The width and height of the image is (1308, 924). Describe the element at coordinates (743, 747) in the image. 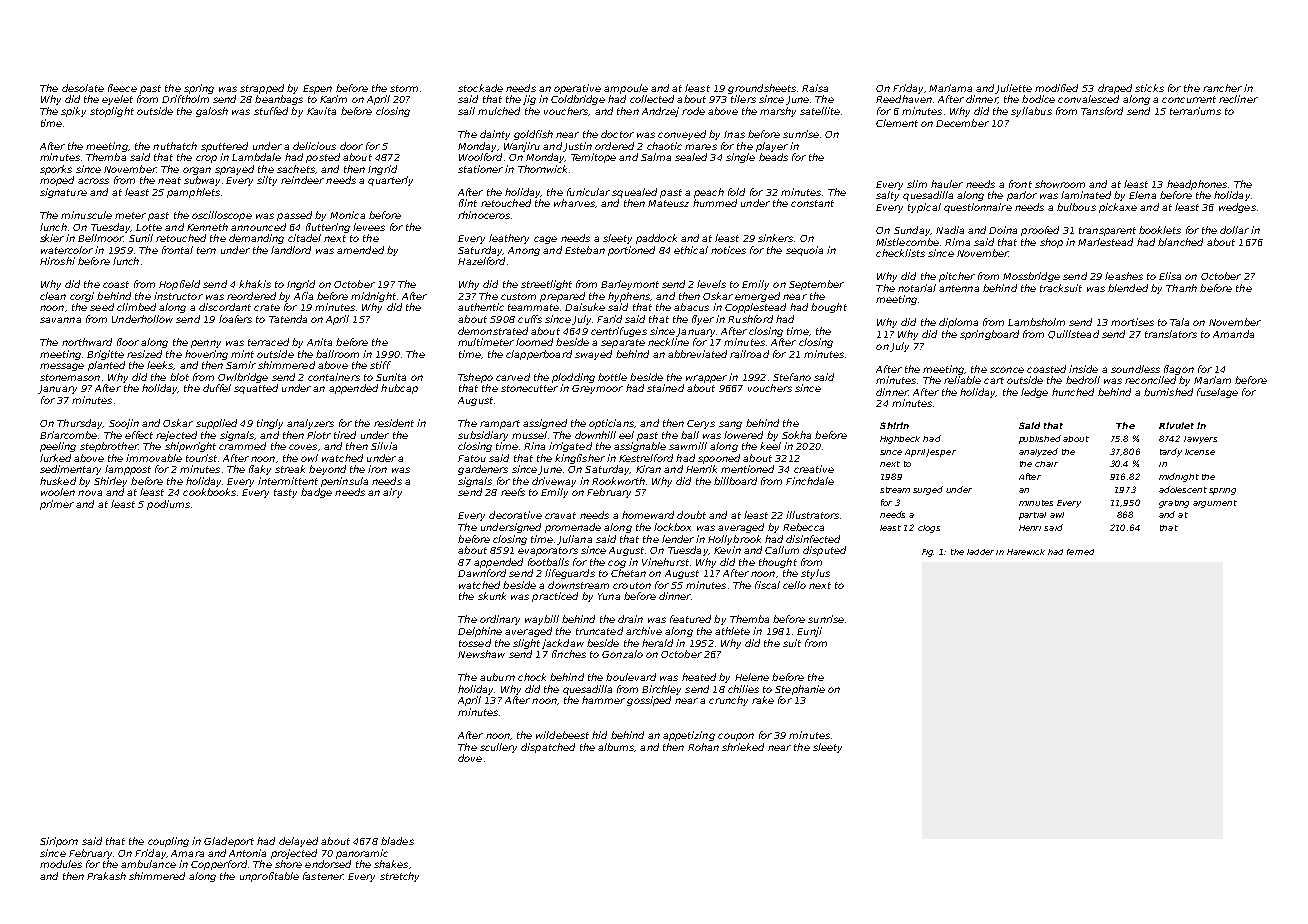

I see `shrieked` at that location.
